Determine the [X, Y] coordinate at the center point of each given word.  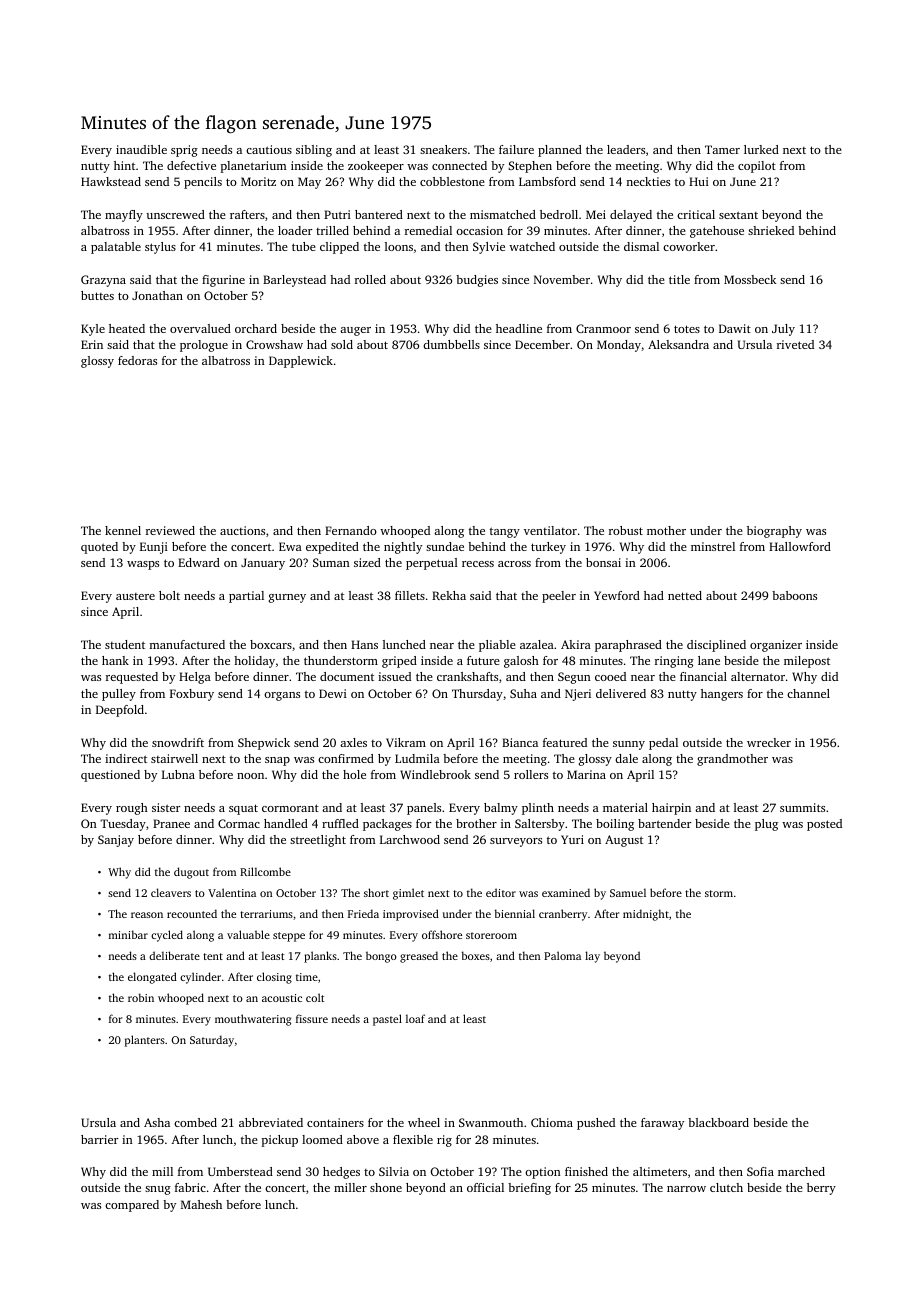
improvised [411, 915]
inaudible [141, 149]
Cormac [239, 823]
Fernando [351, 530]
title [679, 279]
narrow [686, 1189]
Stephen [530, 167]
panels [424, 809]
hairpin [671, 809]
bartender [664, 823]
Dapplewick [301, 362]
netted [685, 595]
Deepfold [120, 711]
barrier [99, 1139]
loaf [415, 1018]
